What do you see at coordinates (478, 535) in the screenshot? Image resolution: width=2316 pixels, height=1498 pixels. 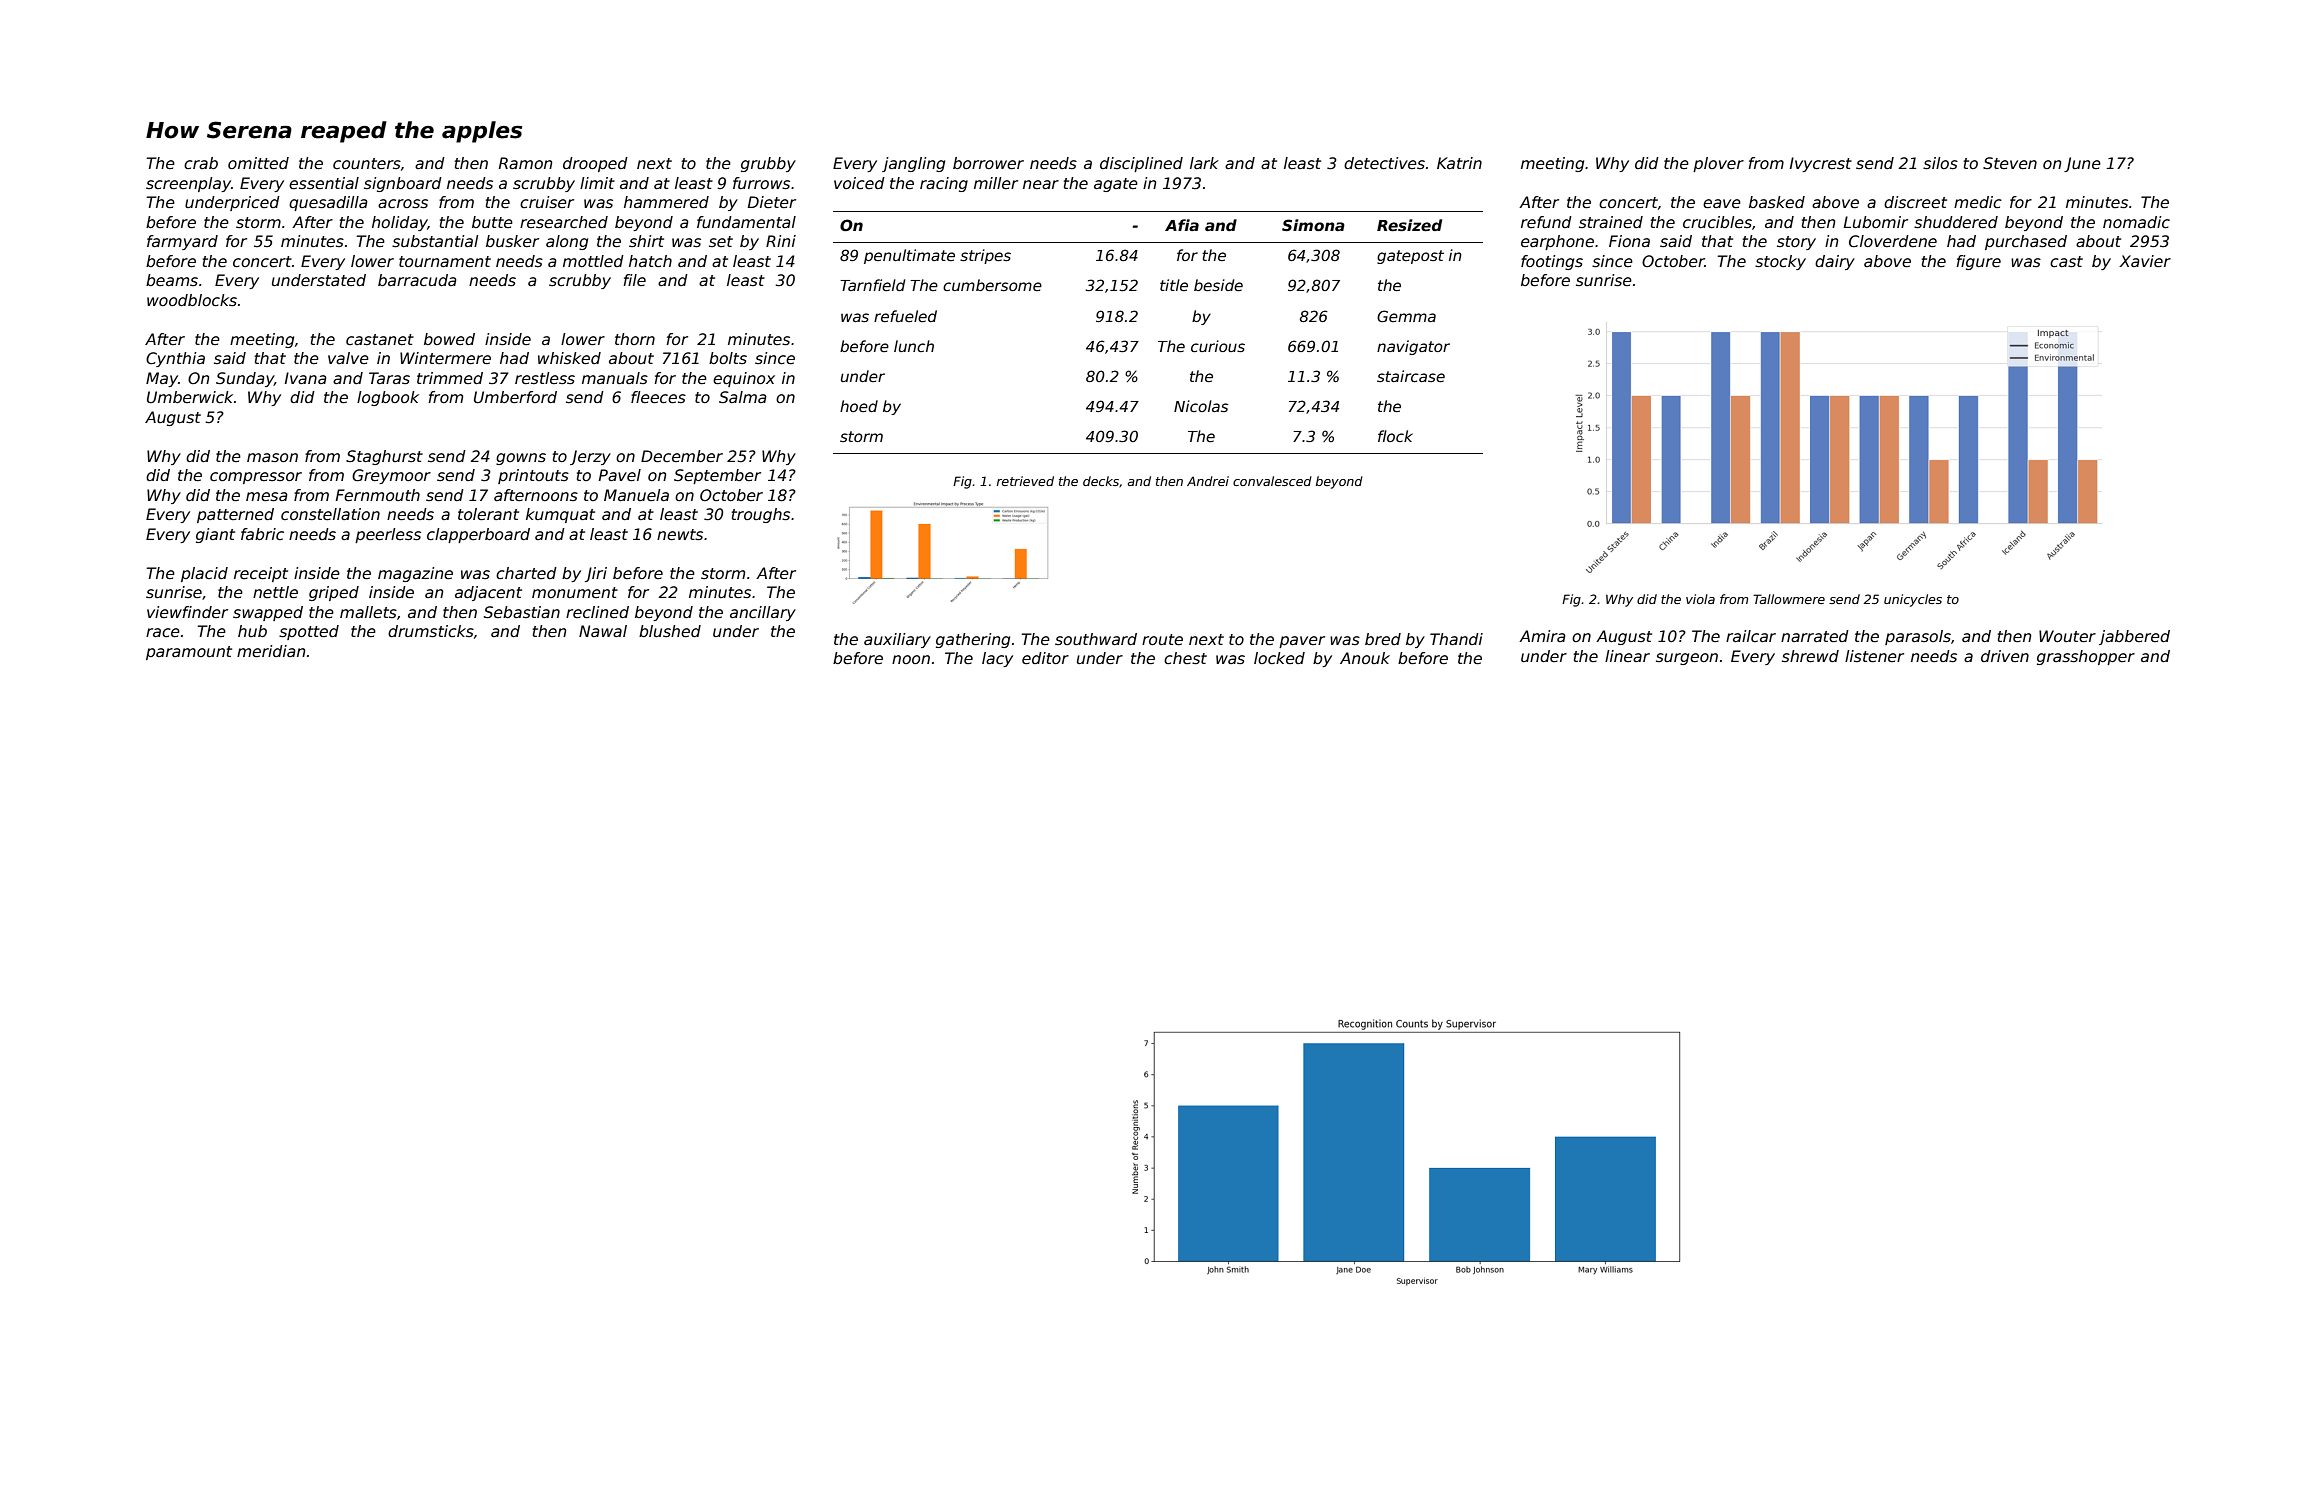 I see `clapperboard` at bounding box center [478, 535].
